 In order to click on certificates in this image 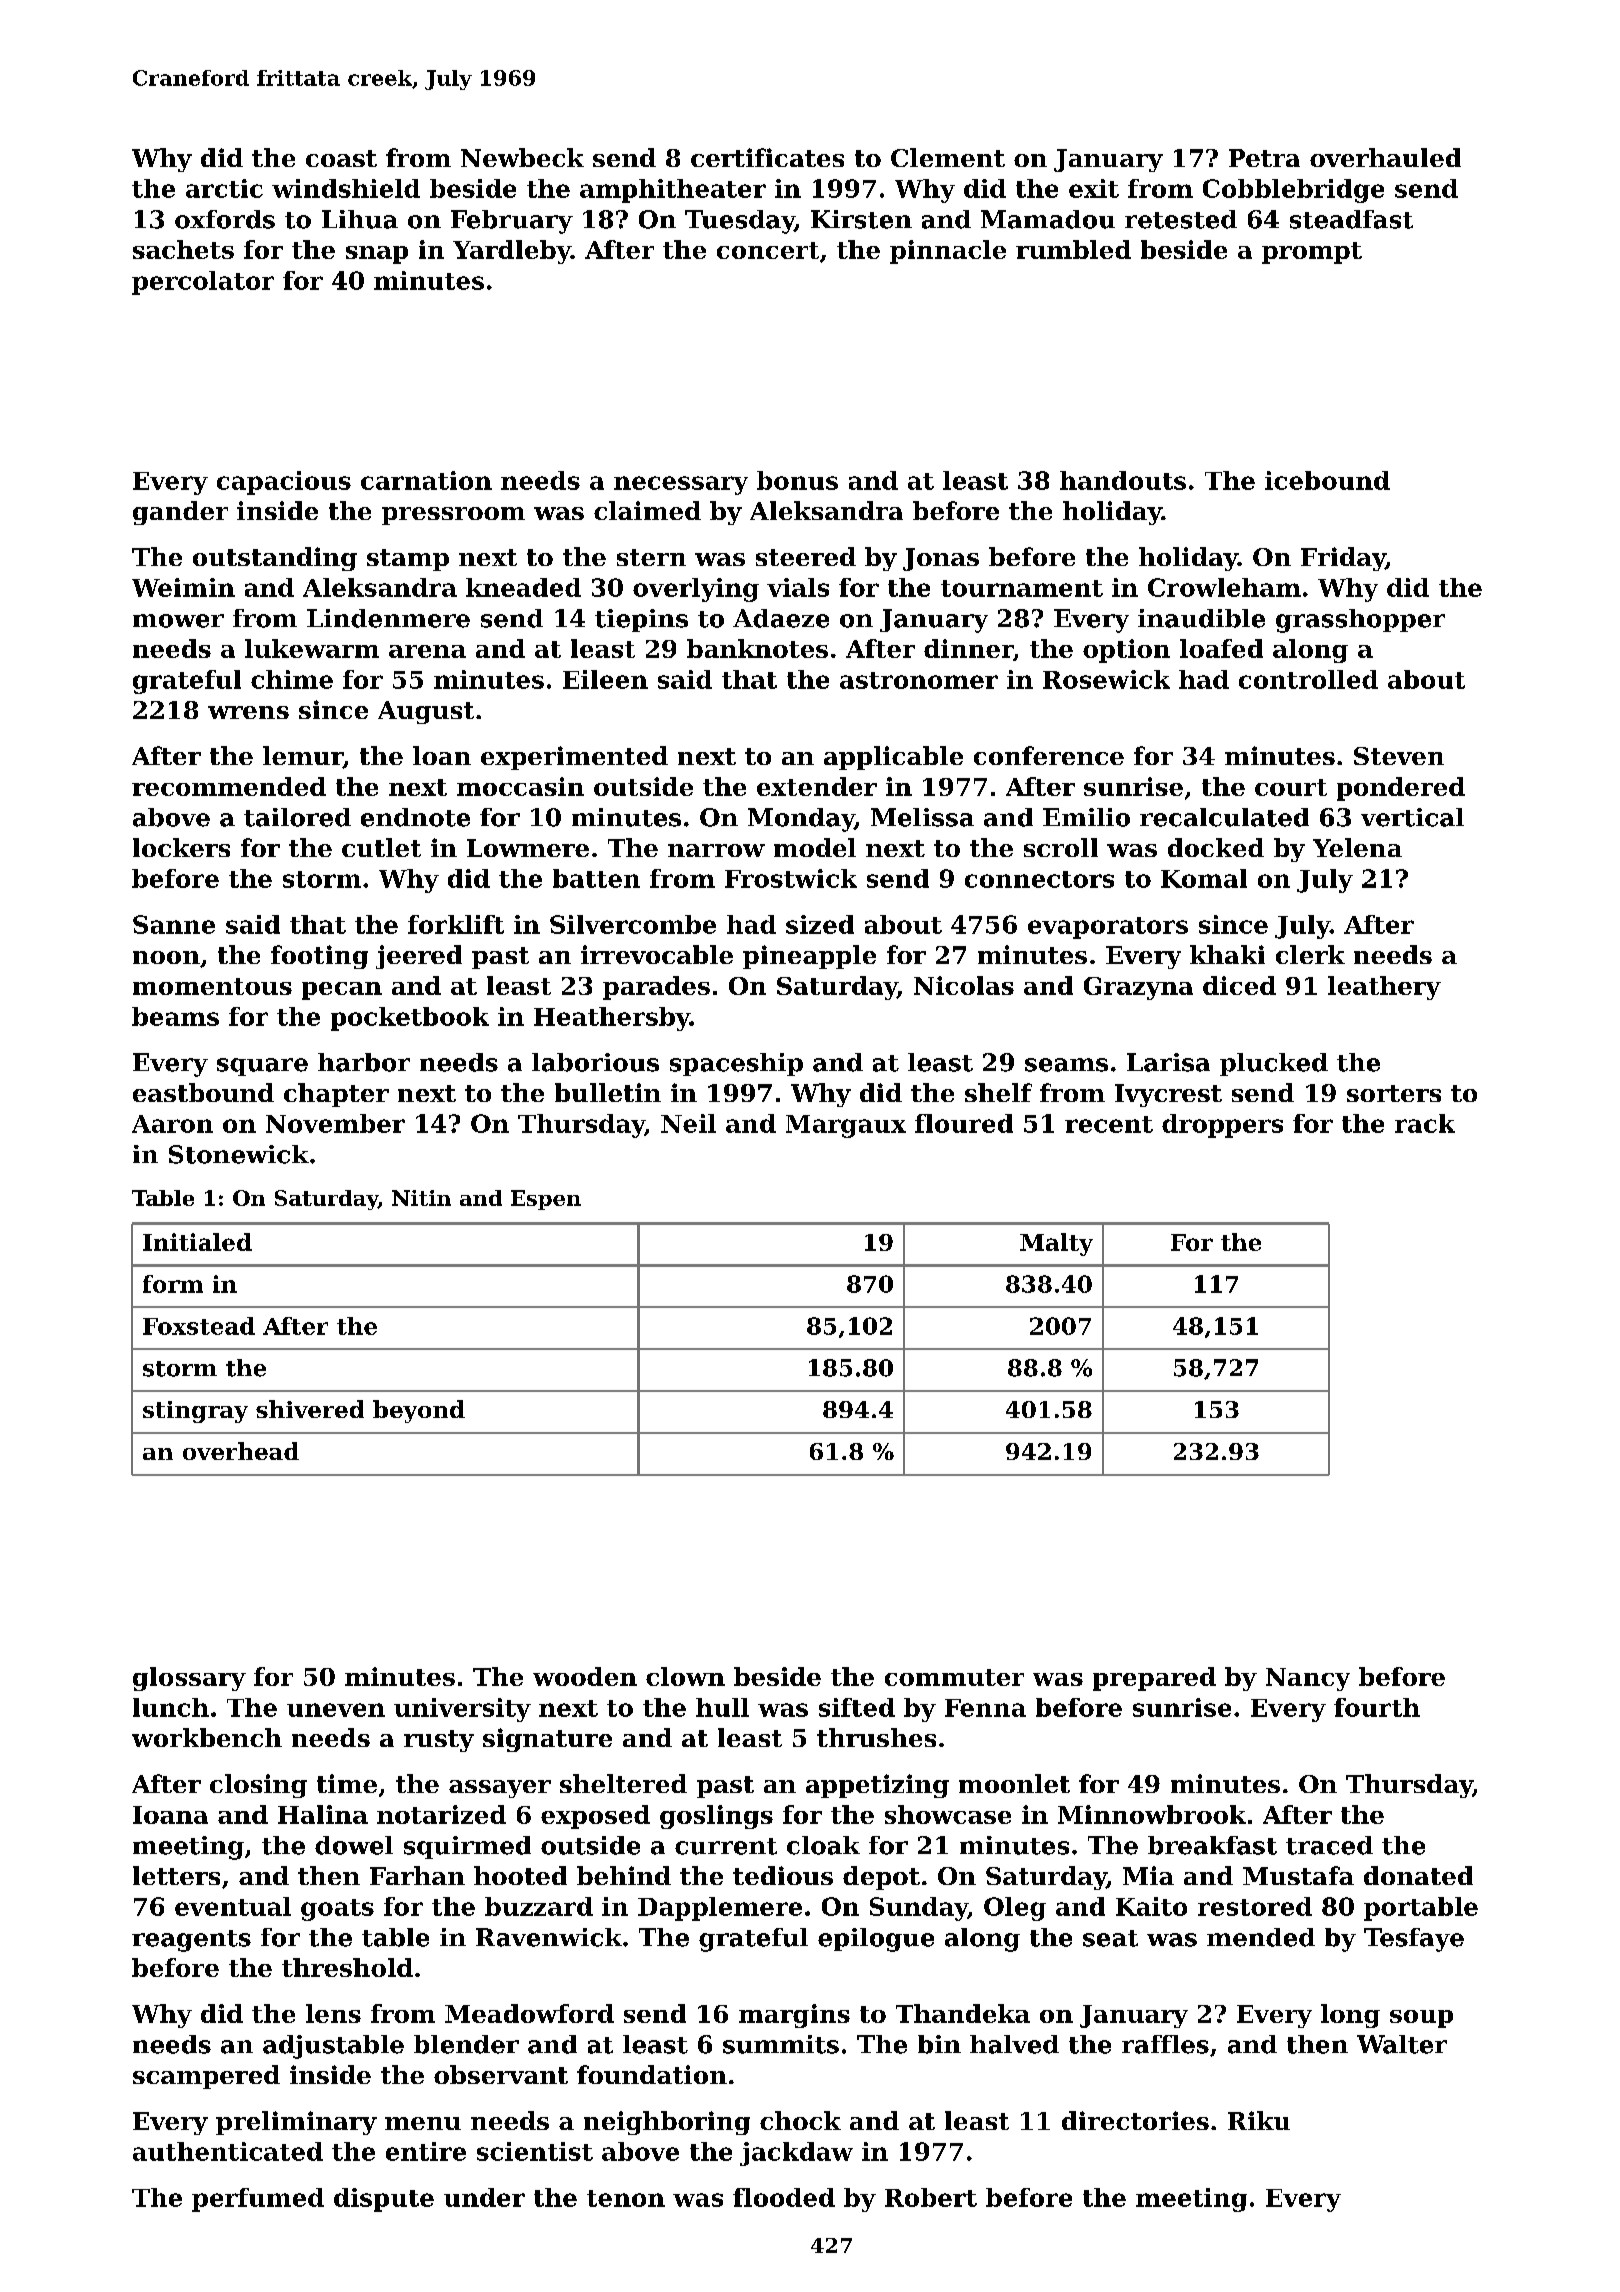, I will do `click(767, 157)`.
